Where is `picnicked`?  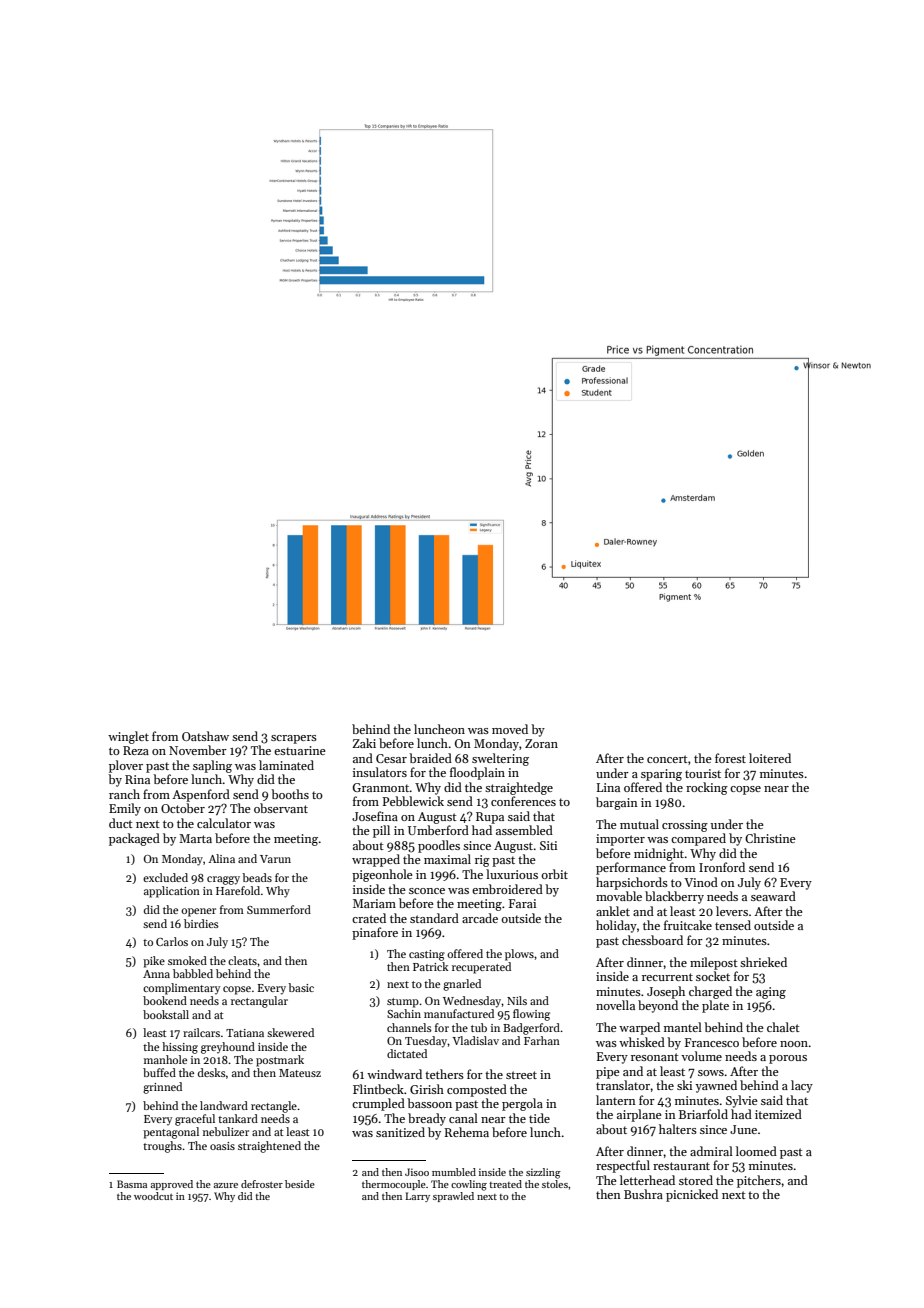
picnicked is located at coordinates (692, 1195).
